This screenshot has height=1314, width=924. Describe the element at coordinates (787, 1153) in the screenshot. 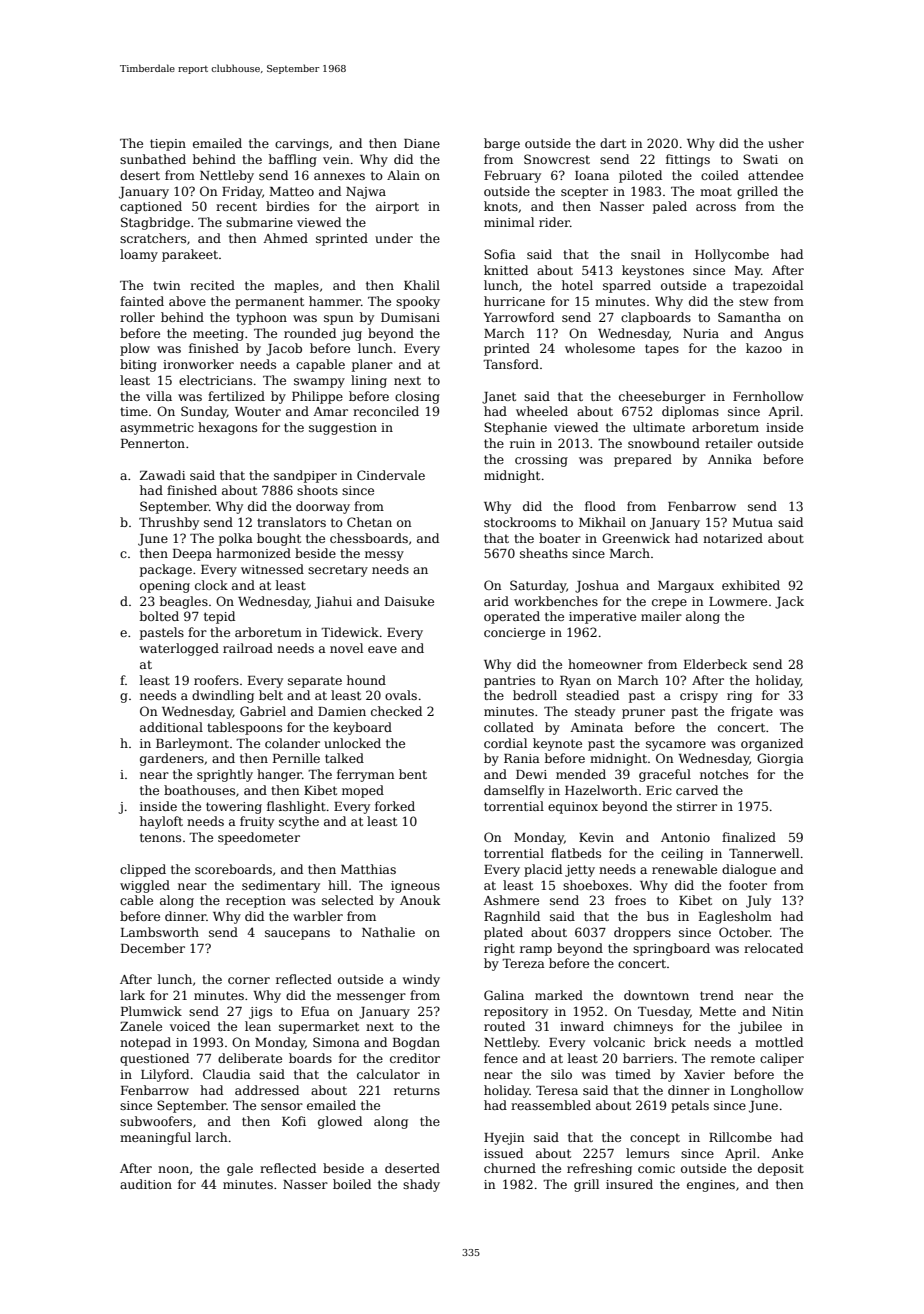

I see `Anke` at that location.
